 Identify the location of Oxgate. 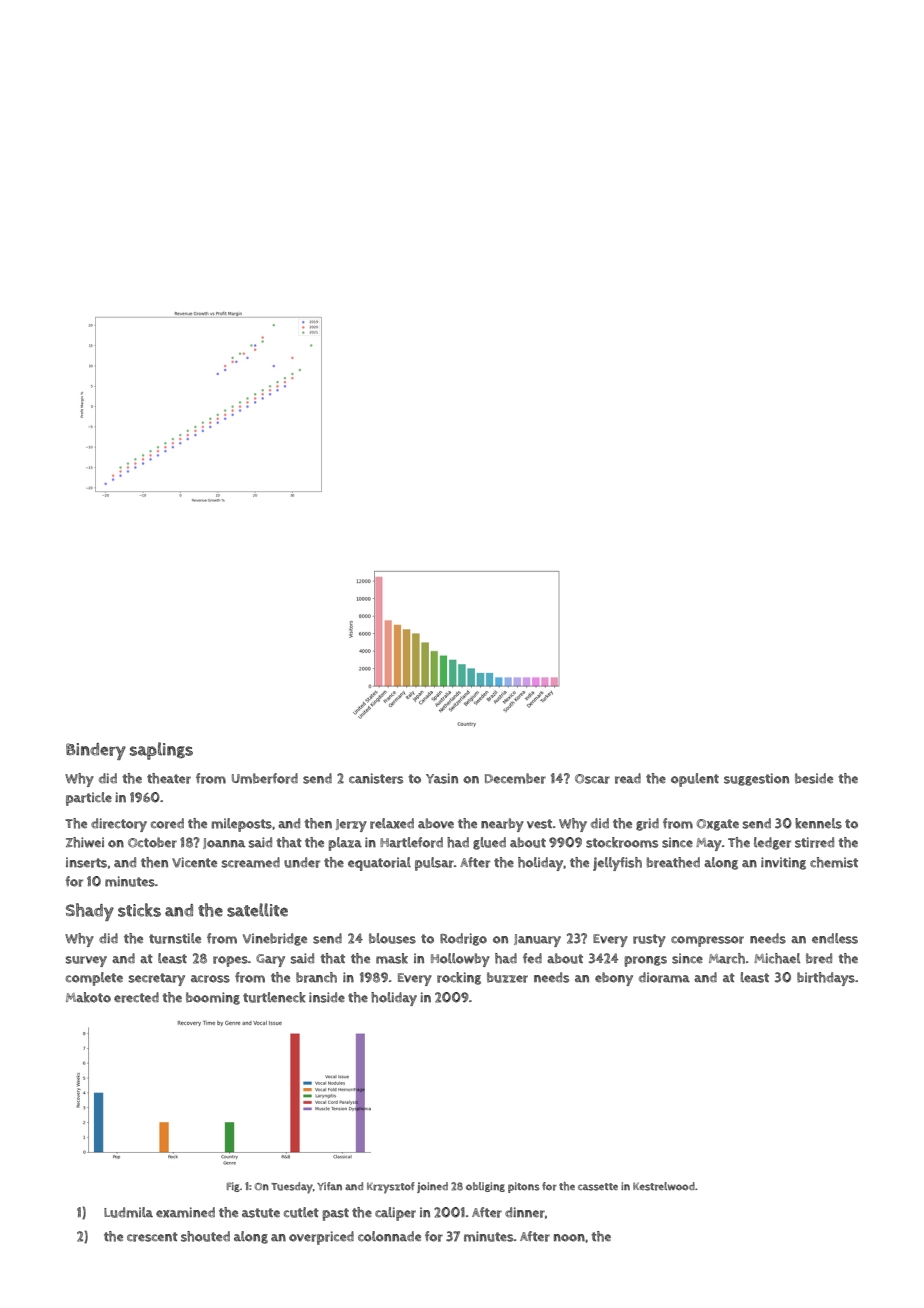
(718, 825).
